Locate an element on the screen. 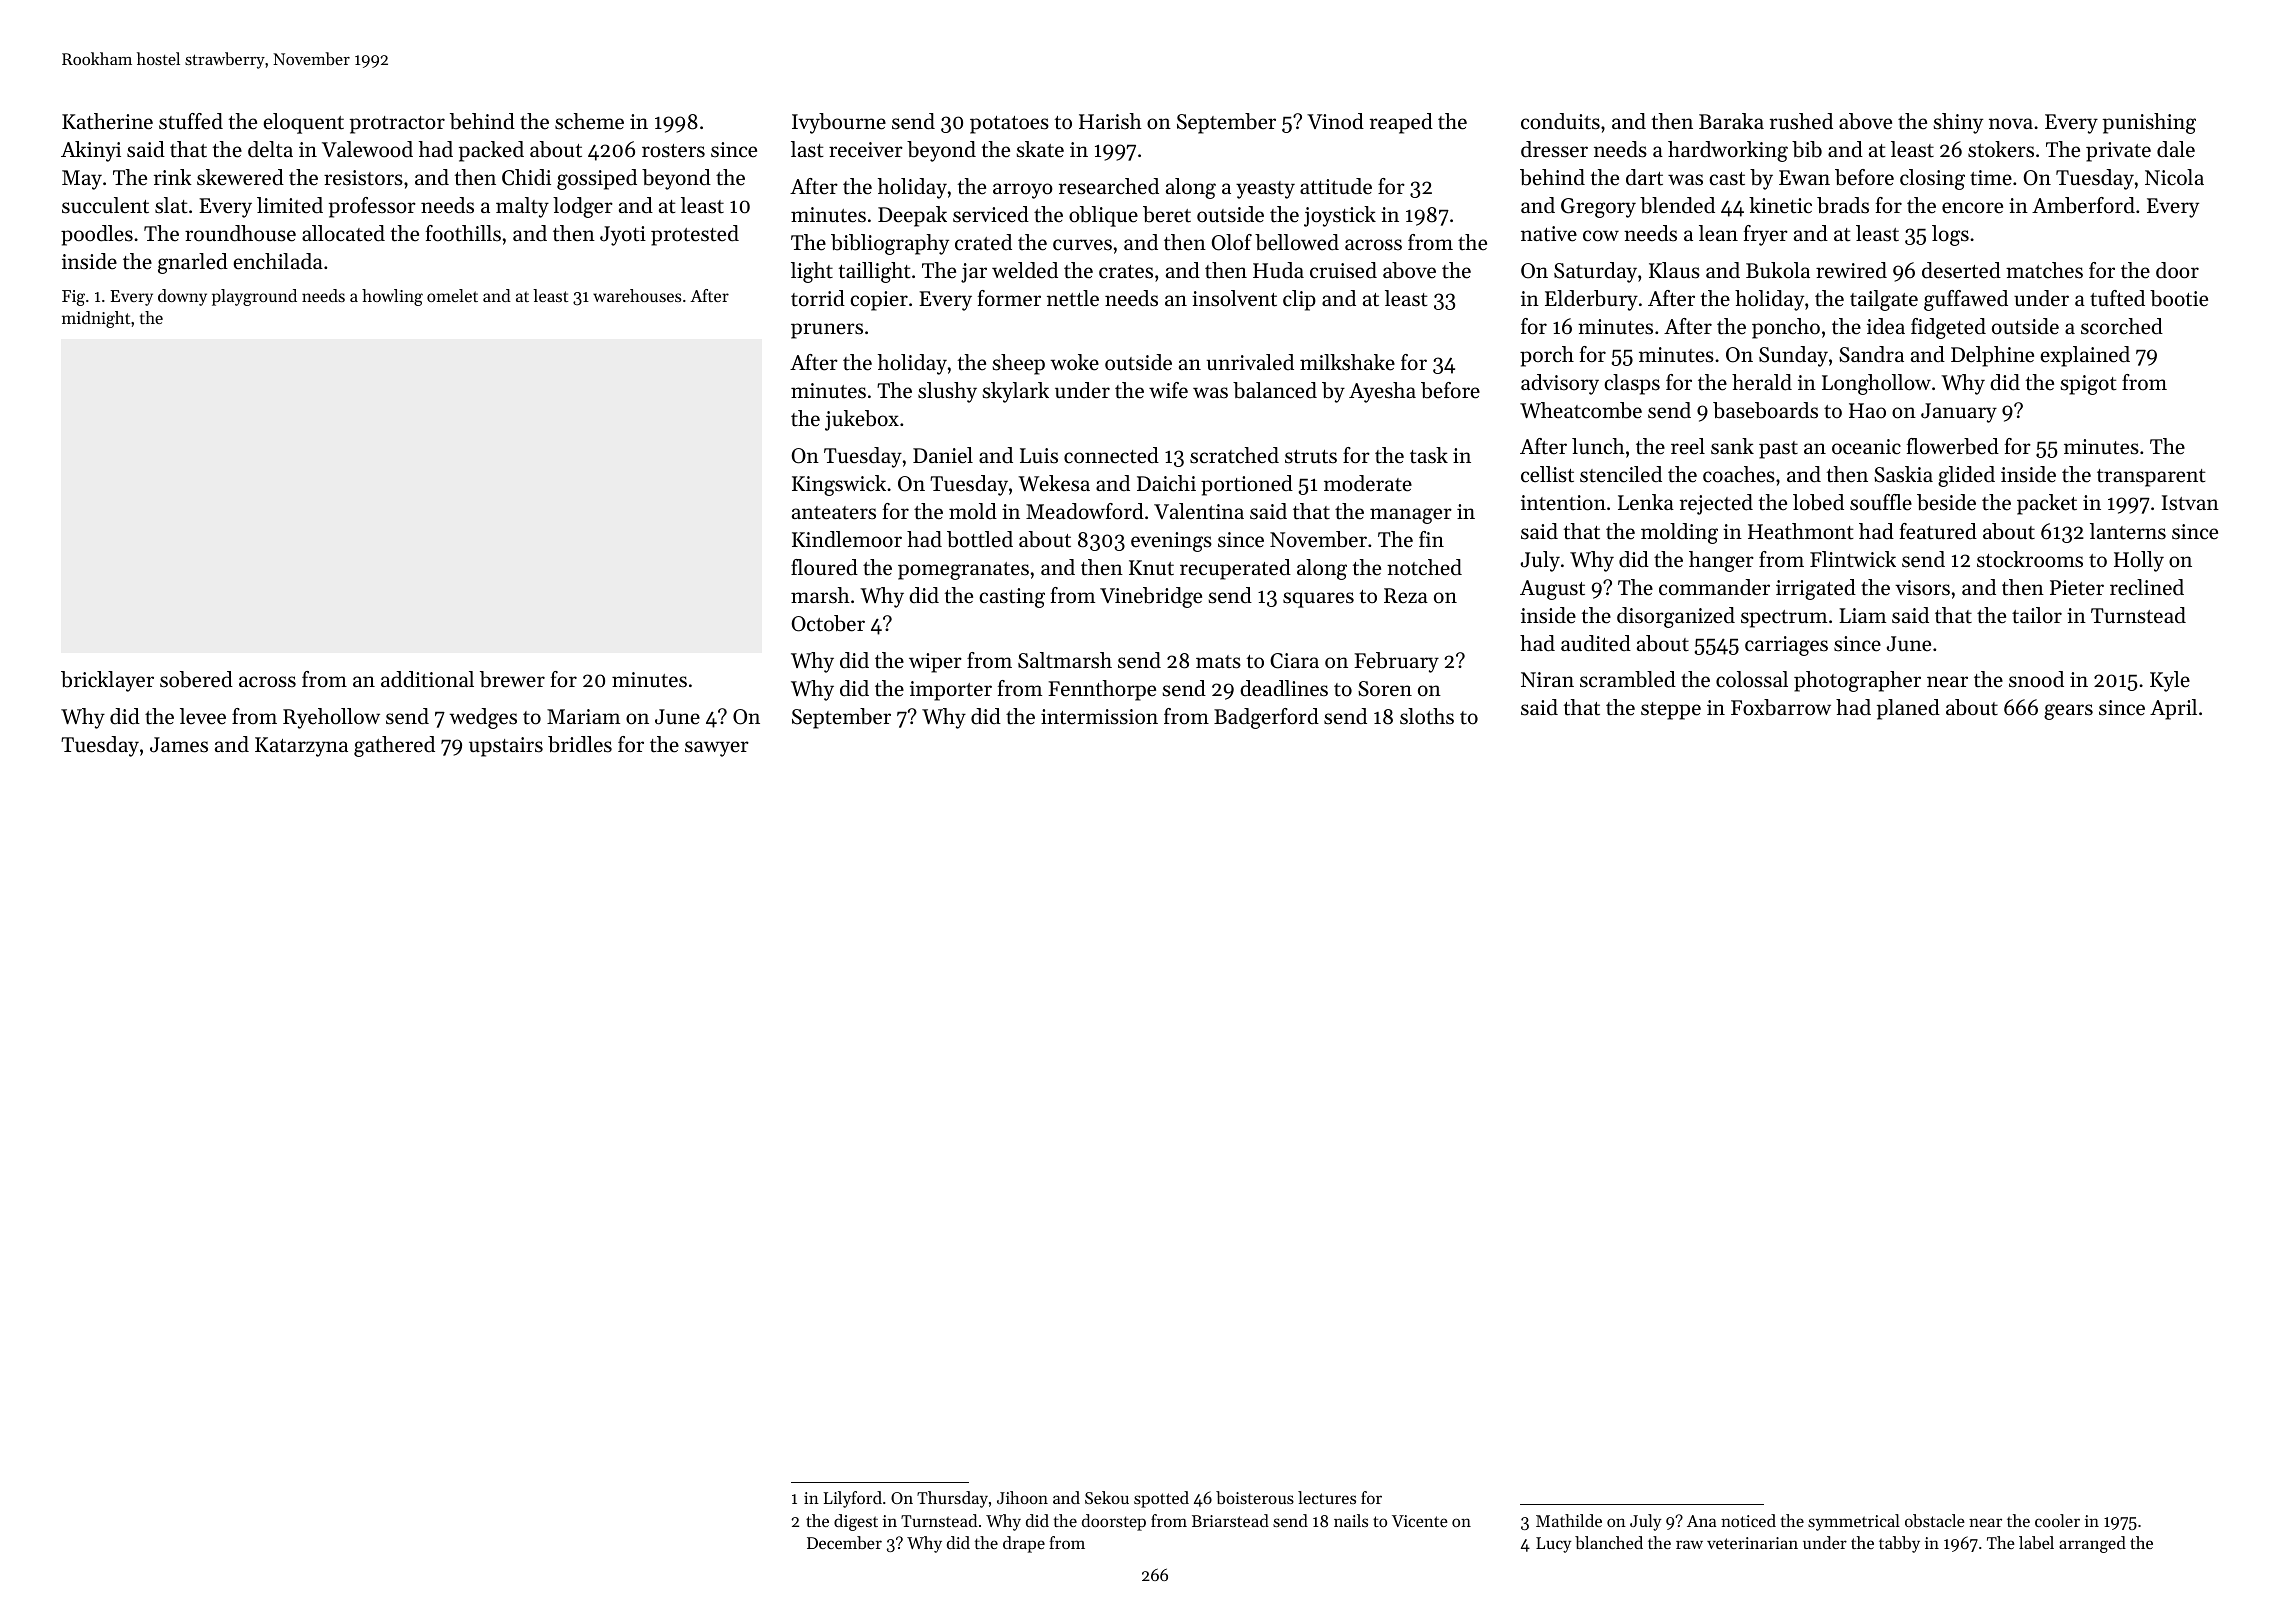 The width and height of the screenshot is (2282, 1614). arranged is located at coordinates (2092, 1544).
